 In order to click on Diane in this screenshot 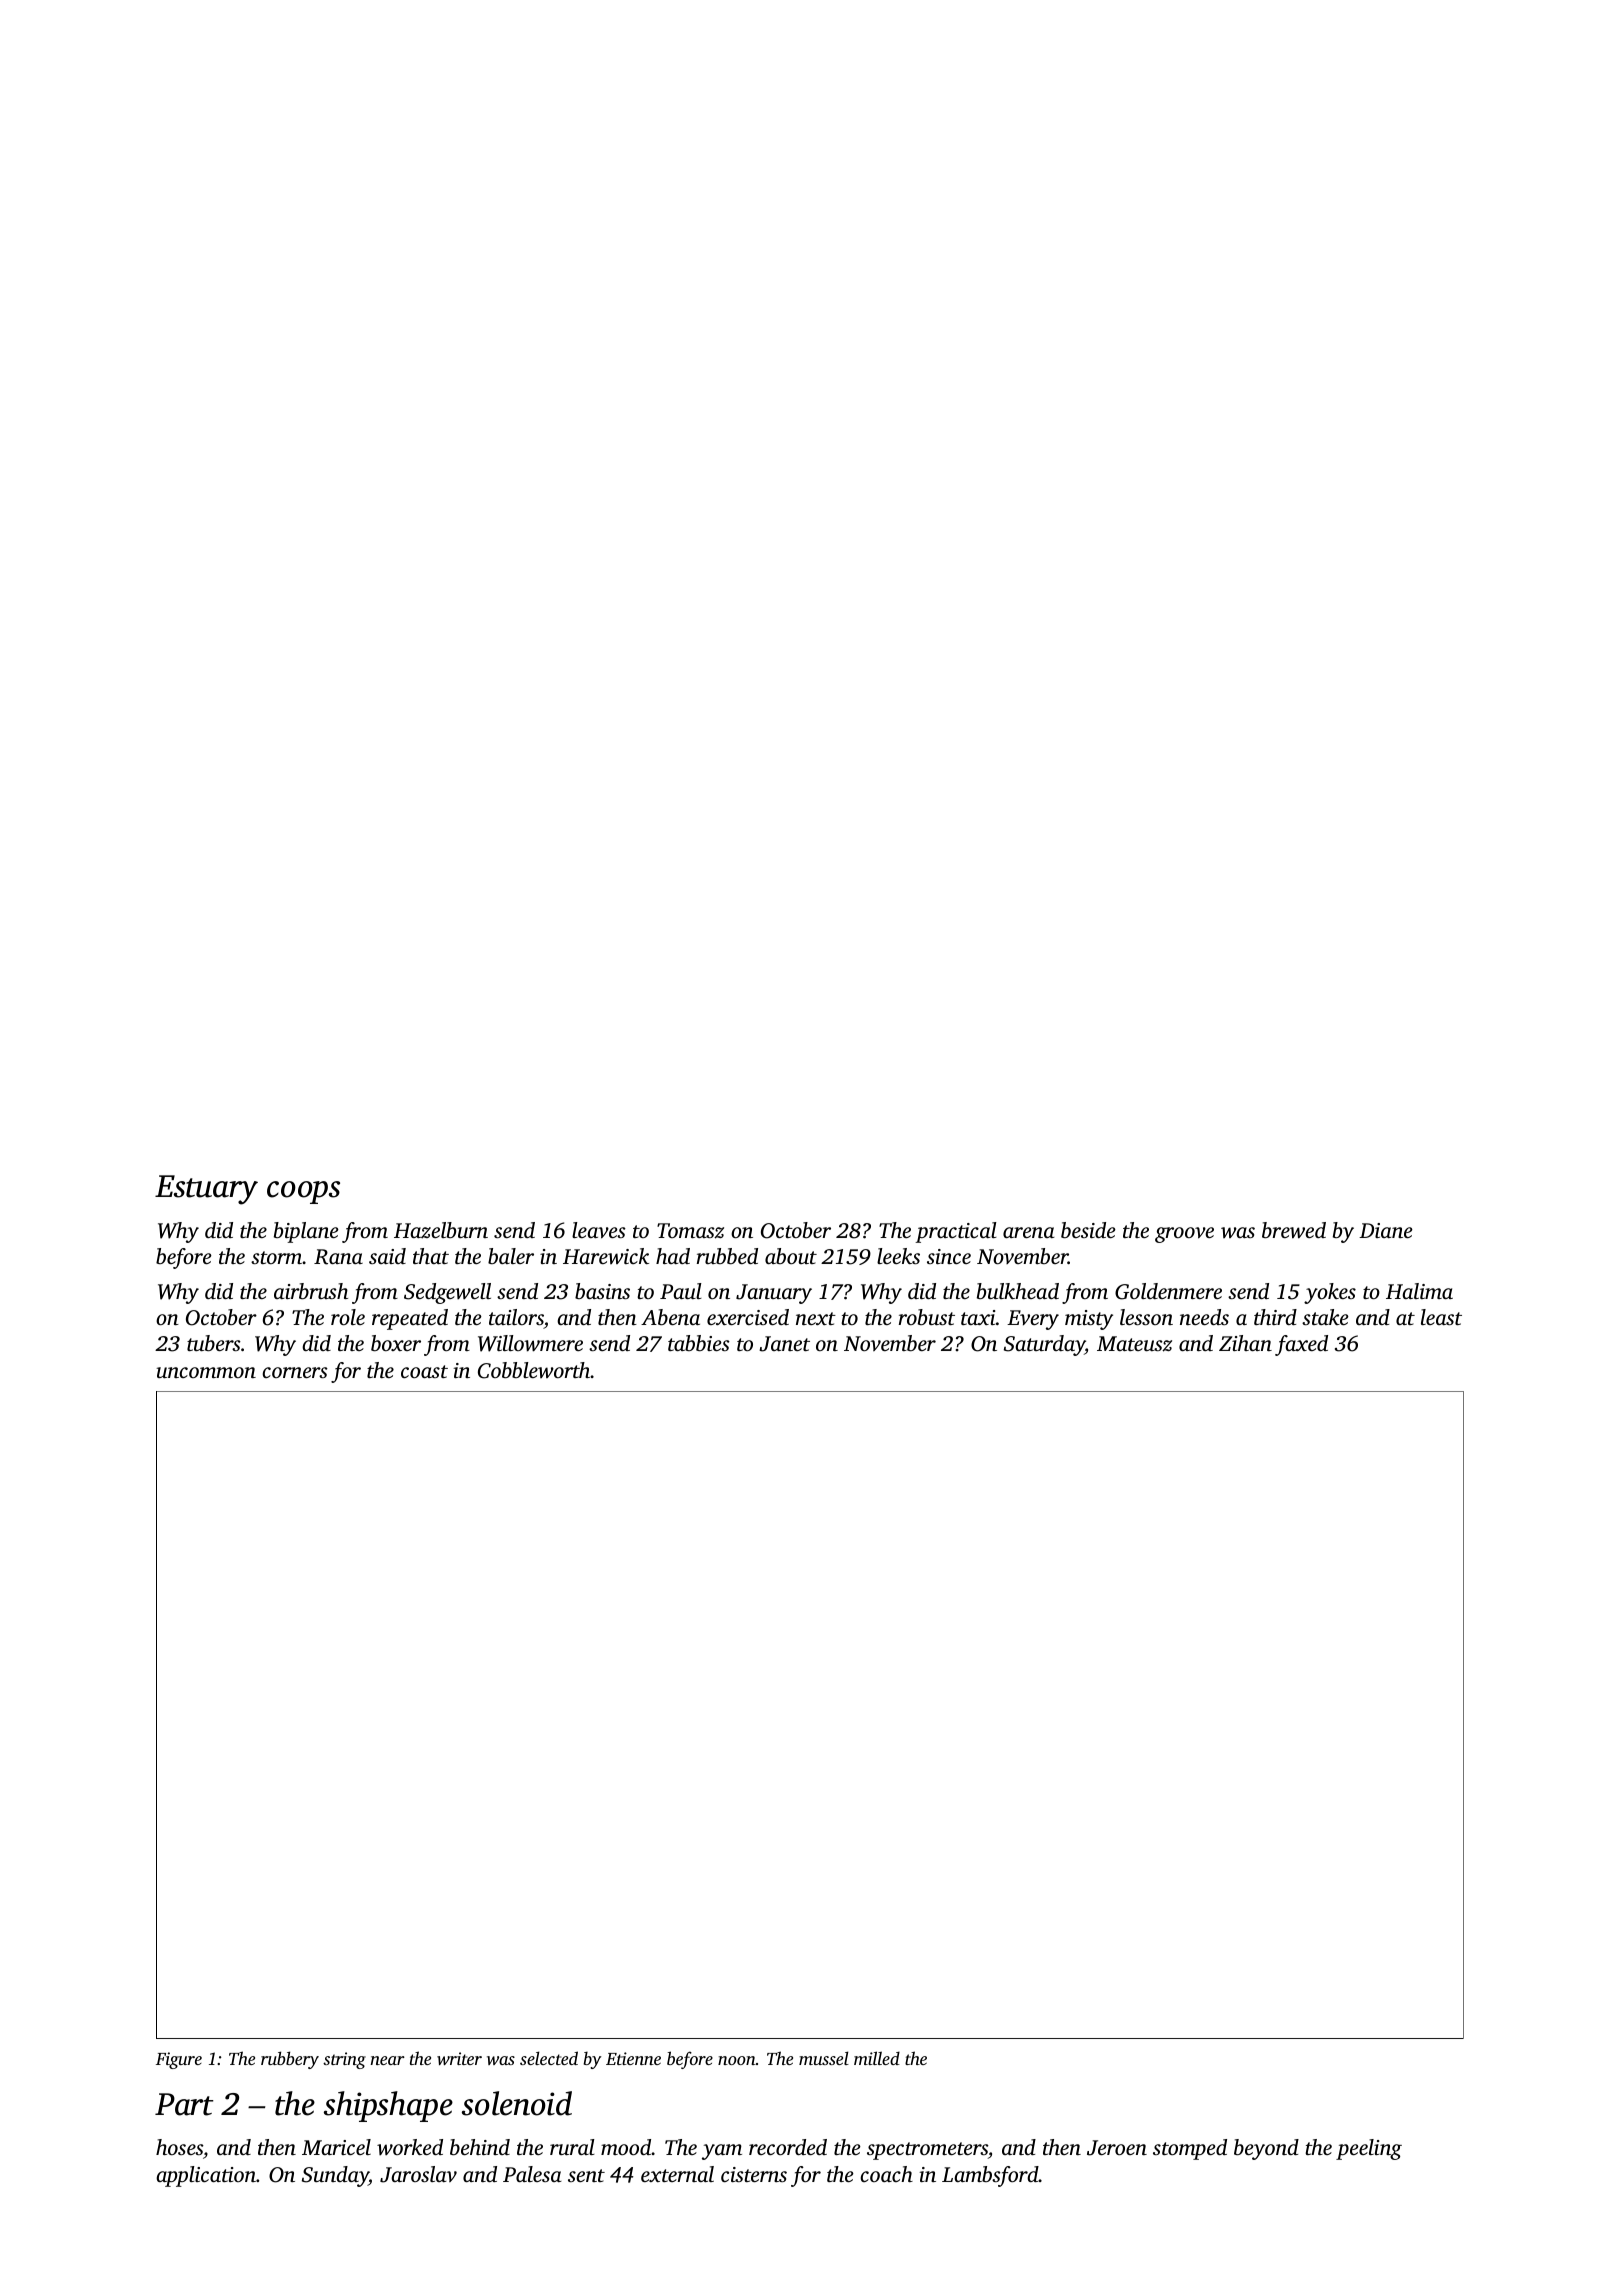, I will do `click(1386, 1230)`.
